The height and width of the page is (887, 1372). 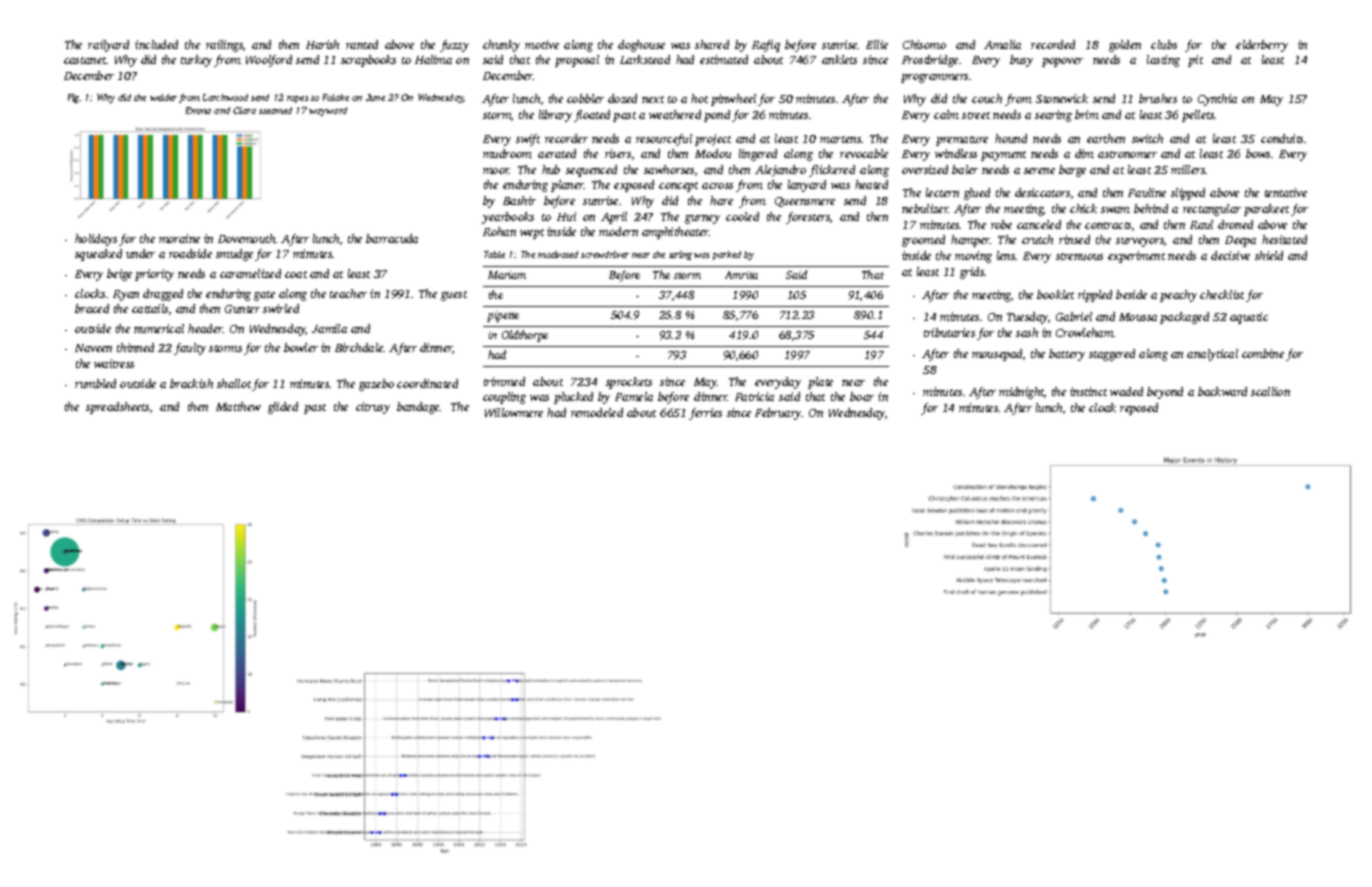 I want to click on crutch, so click(x=1037, y=239).
